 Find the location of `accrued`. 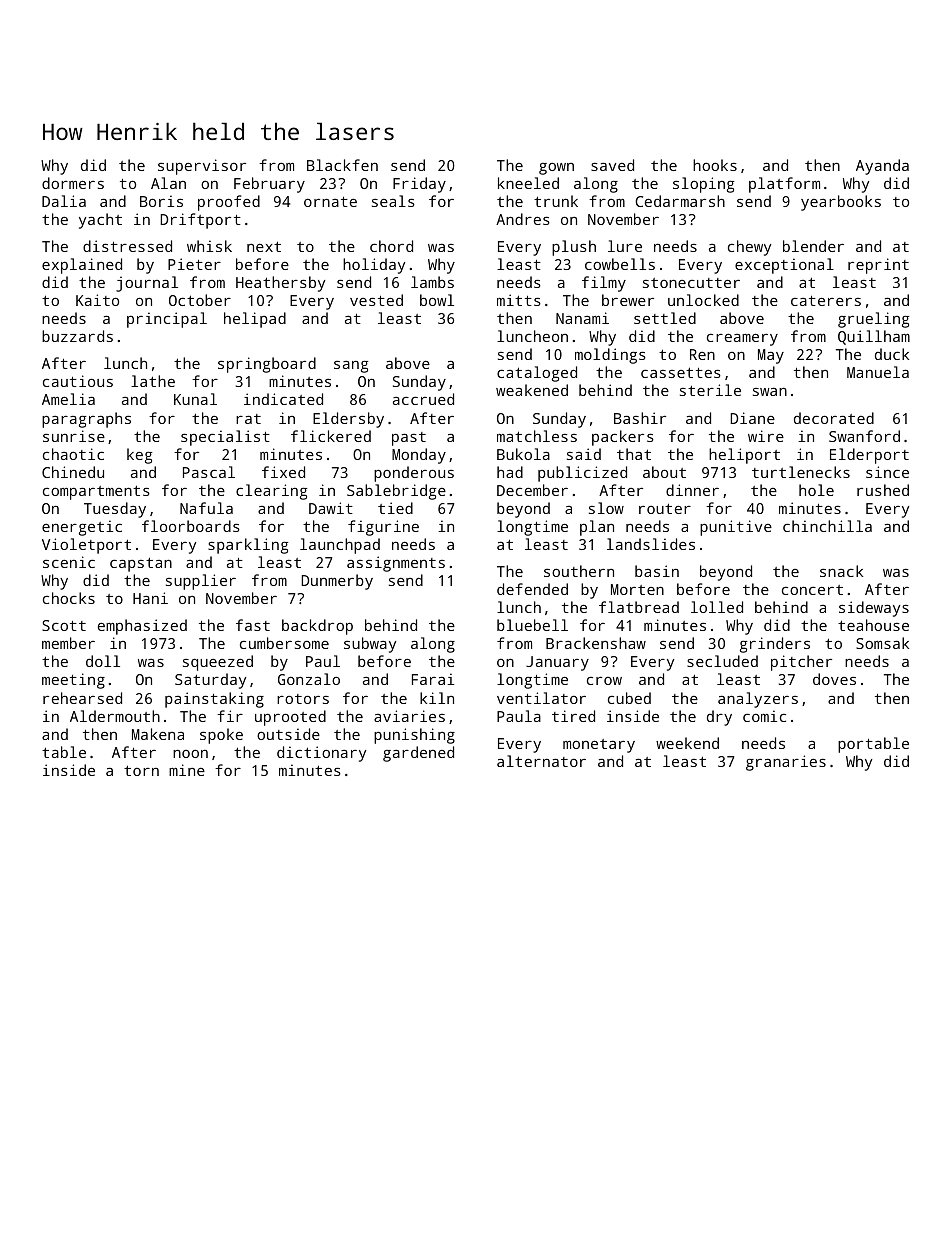

accrued is located at coordinates (423, 399).
